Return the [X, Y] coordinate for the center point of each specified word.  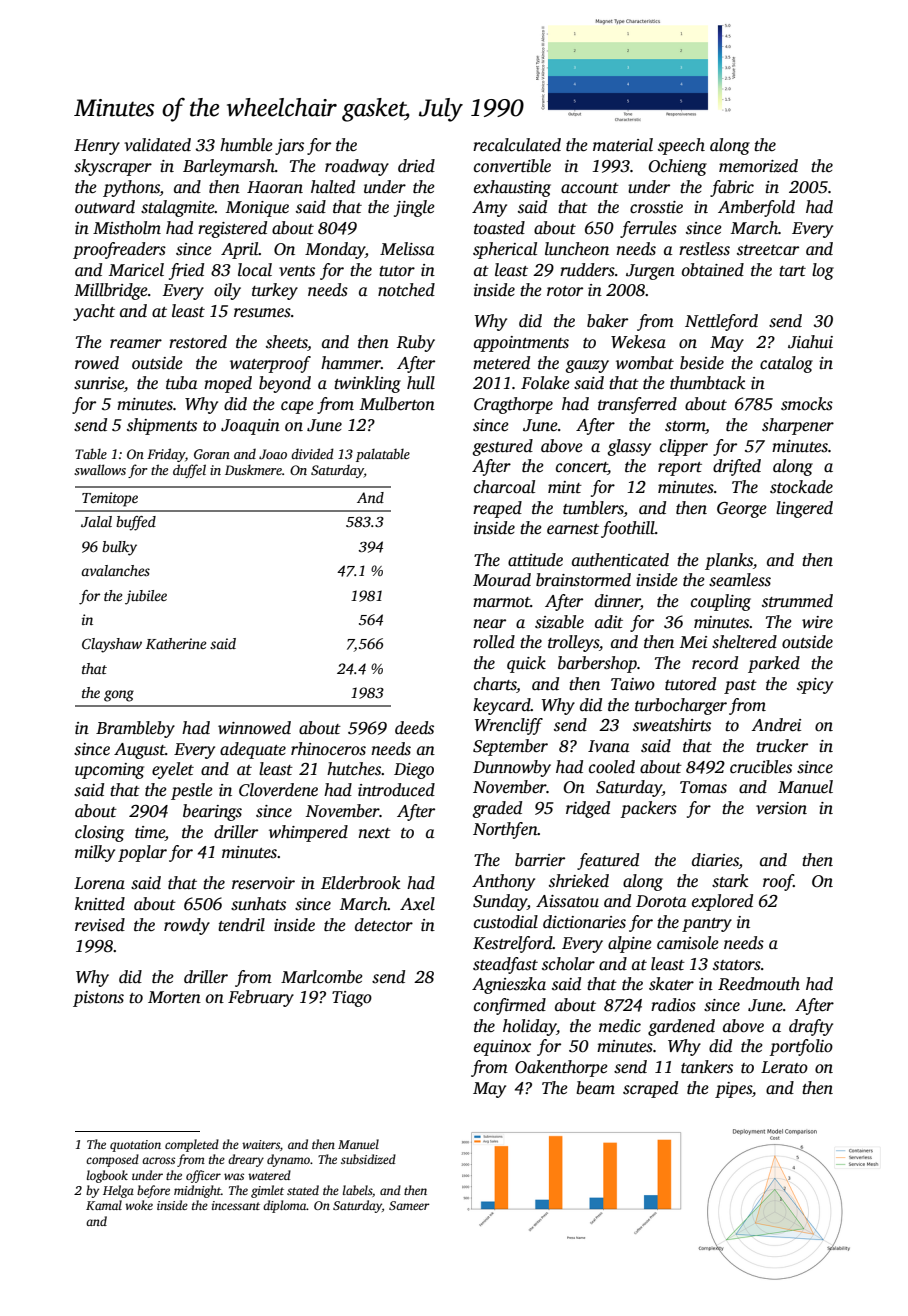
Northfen [505, 830]
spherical [505, 250]
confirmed [510, 1006]
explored [722, 902]
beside [702, 363]
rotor [565, 291]
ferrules [648, 229]
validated [157, 145]
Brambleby [135, 729]
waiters [261, 1144]
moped [228, 384]
